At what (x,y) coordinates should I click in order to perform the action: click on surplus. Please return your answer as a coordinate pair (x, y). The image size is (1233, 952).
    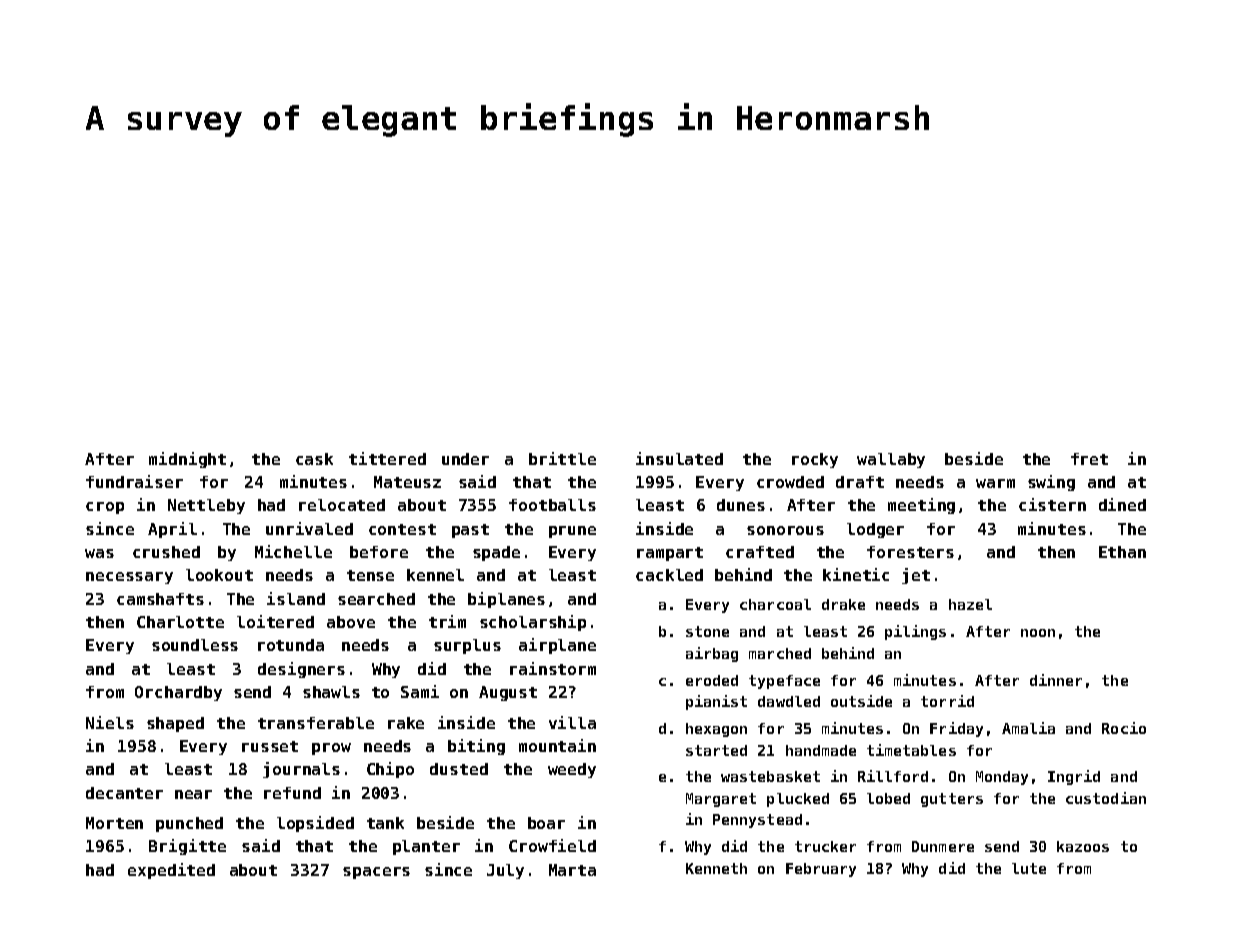
    Looking at the image, I should click on (467, 646).
